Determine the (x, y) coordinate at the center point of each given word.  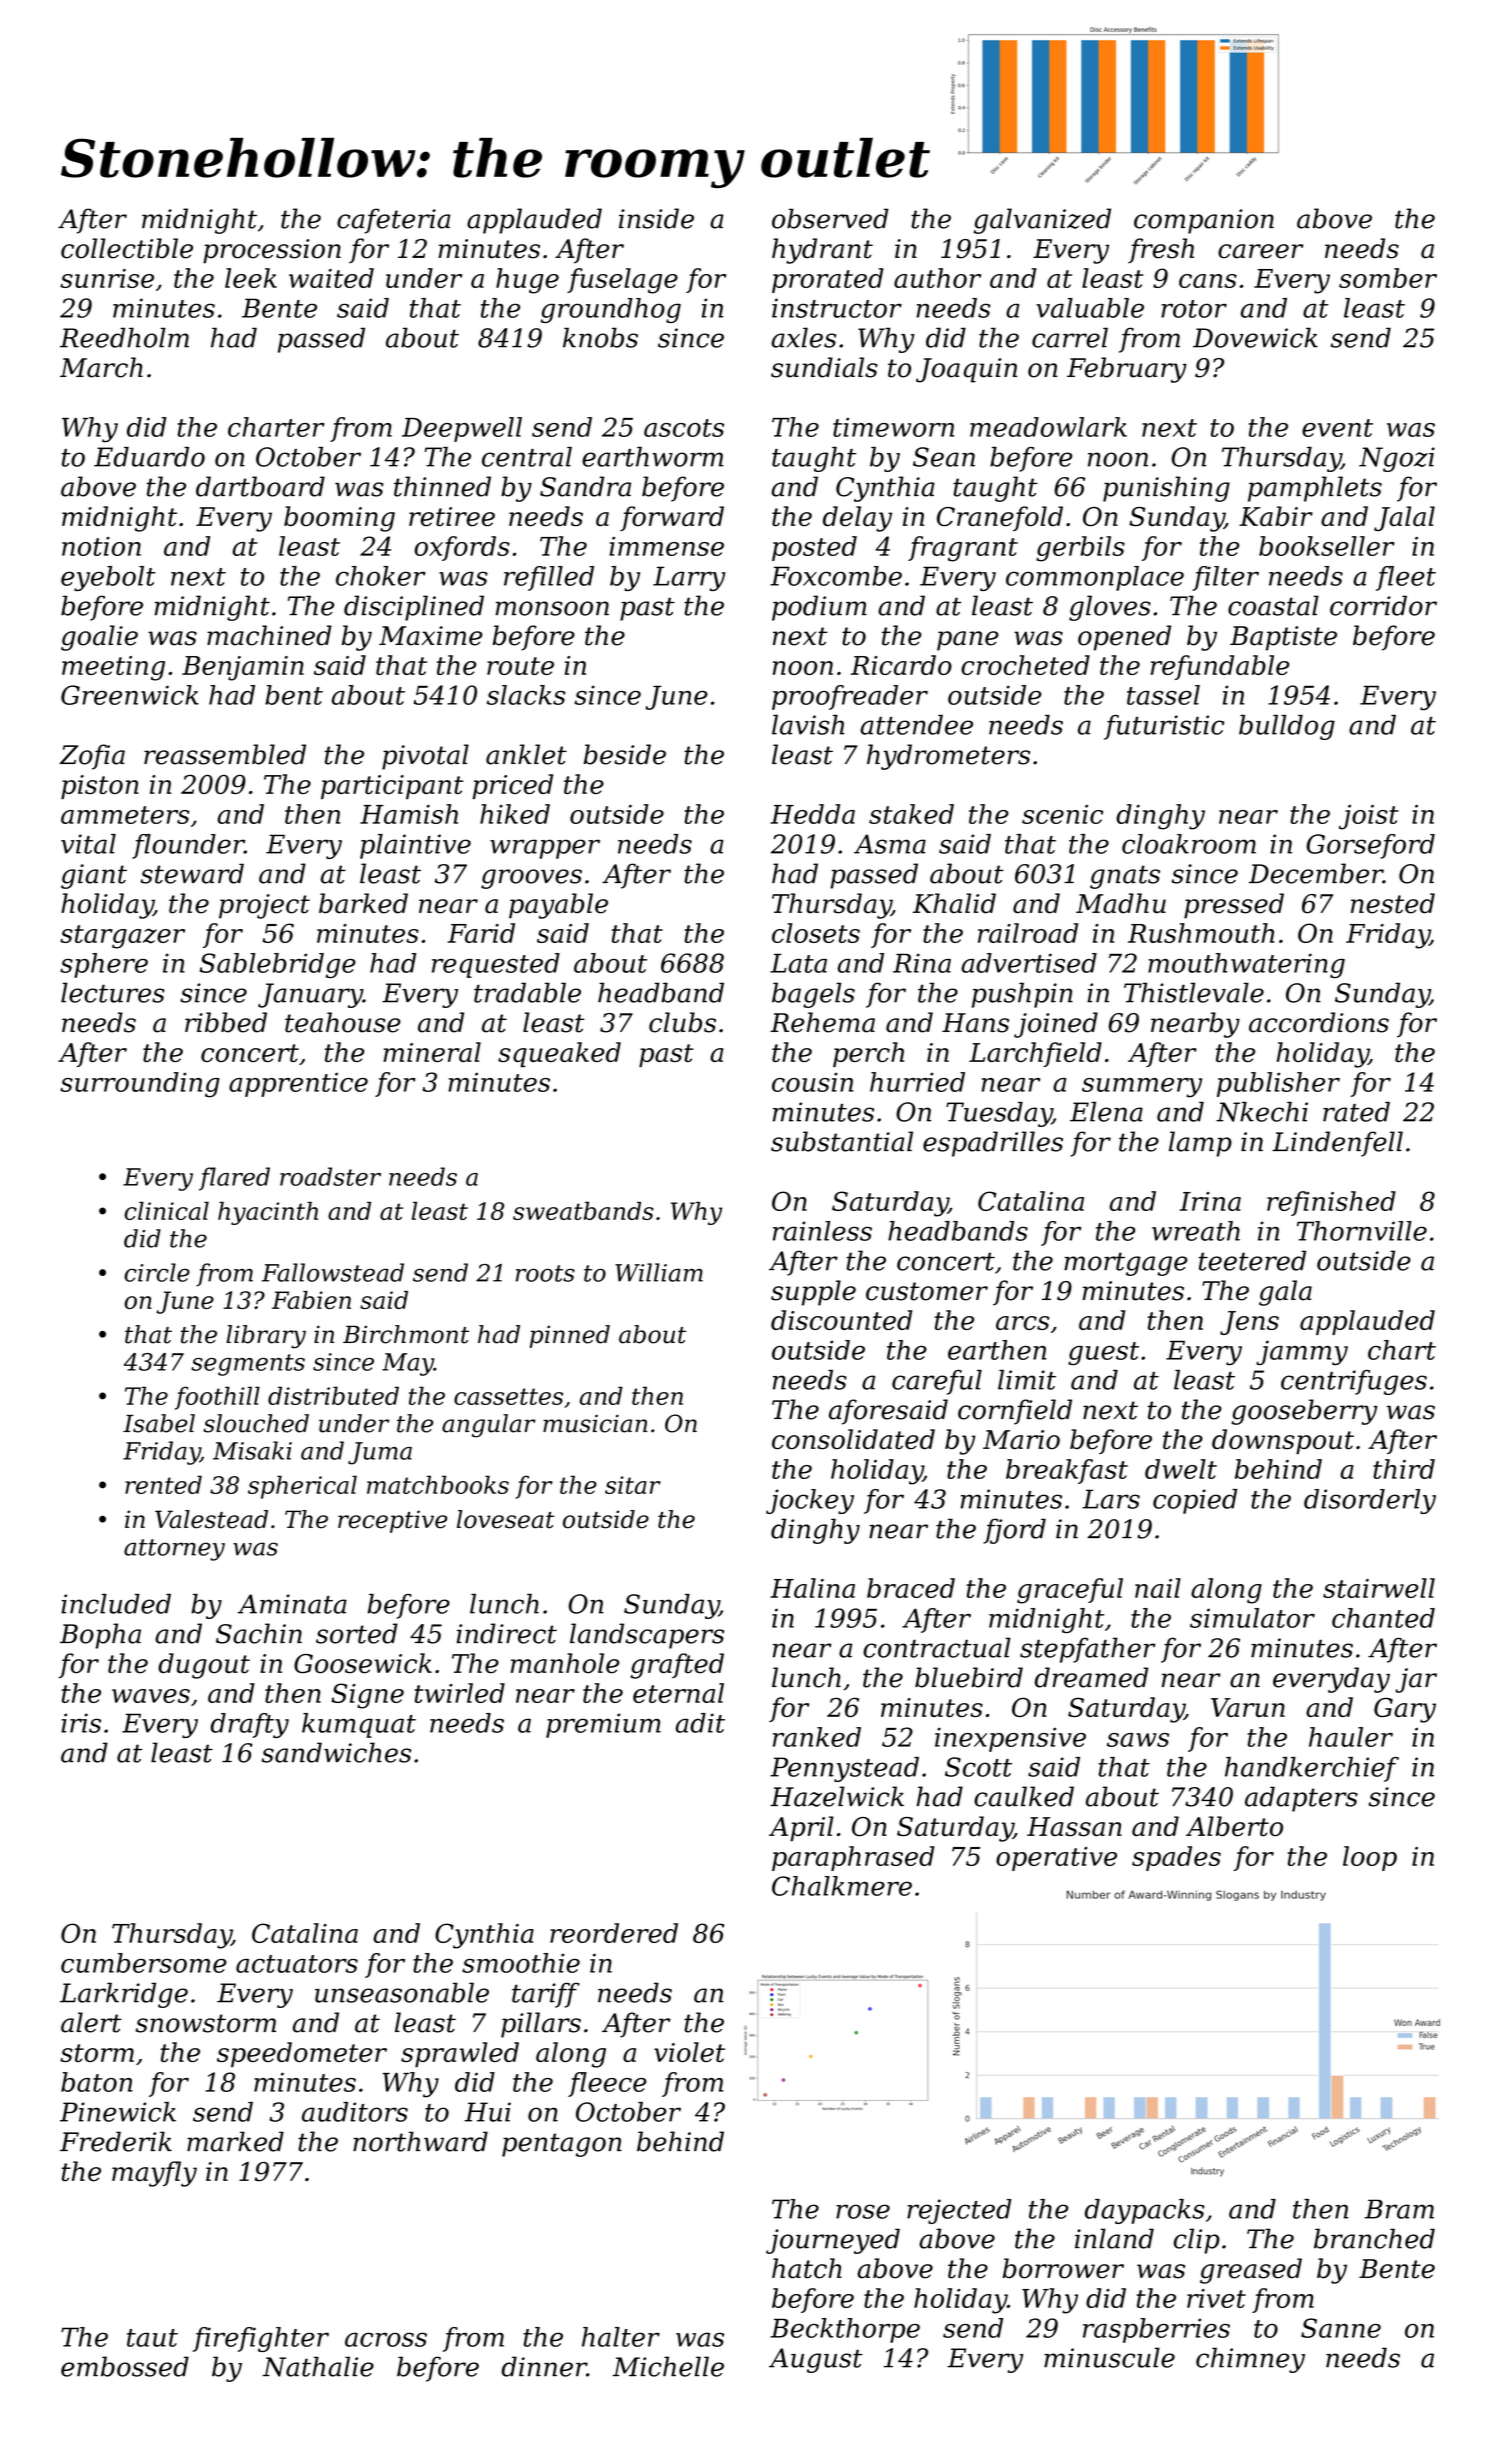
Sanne (1341, 2328)
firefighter (261, 2339)
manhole (565, 1663)
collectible (127, 248)
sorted (357, 1633)
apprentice (298, 1084)
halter (621, 2337)
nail (1158, 1588)
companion (1204, 221)
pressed (1234, 906)
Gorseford (1370, 846)
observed (830, 218)
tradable (527, 992)
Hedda (812, 814)
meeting (113, 668)
